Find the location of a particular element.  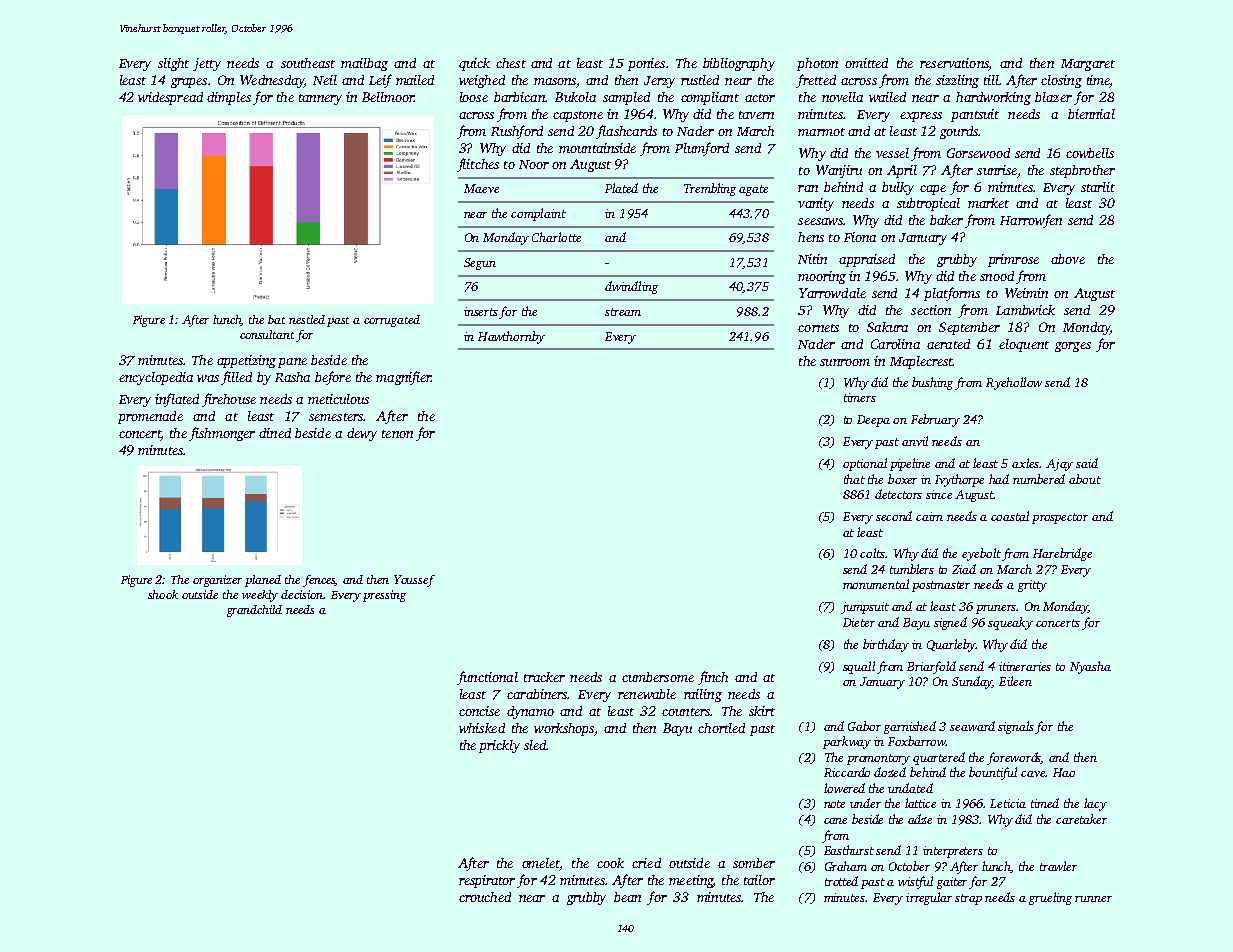

cumbersome is located at coordinates (658, 677).
